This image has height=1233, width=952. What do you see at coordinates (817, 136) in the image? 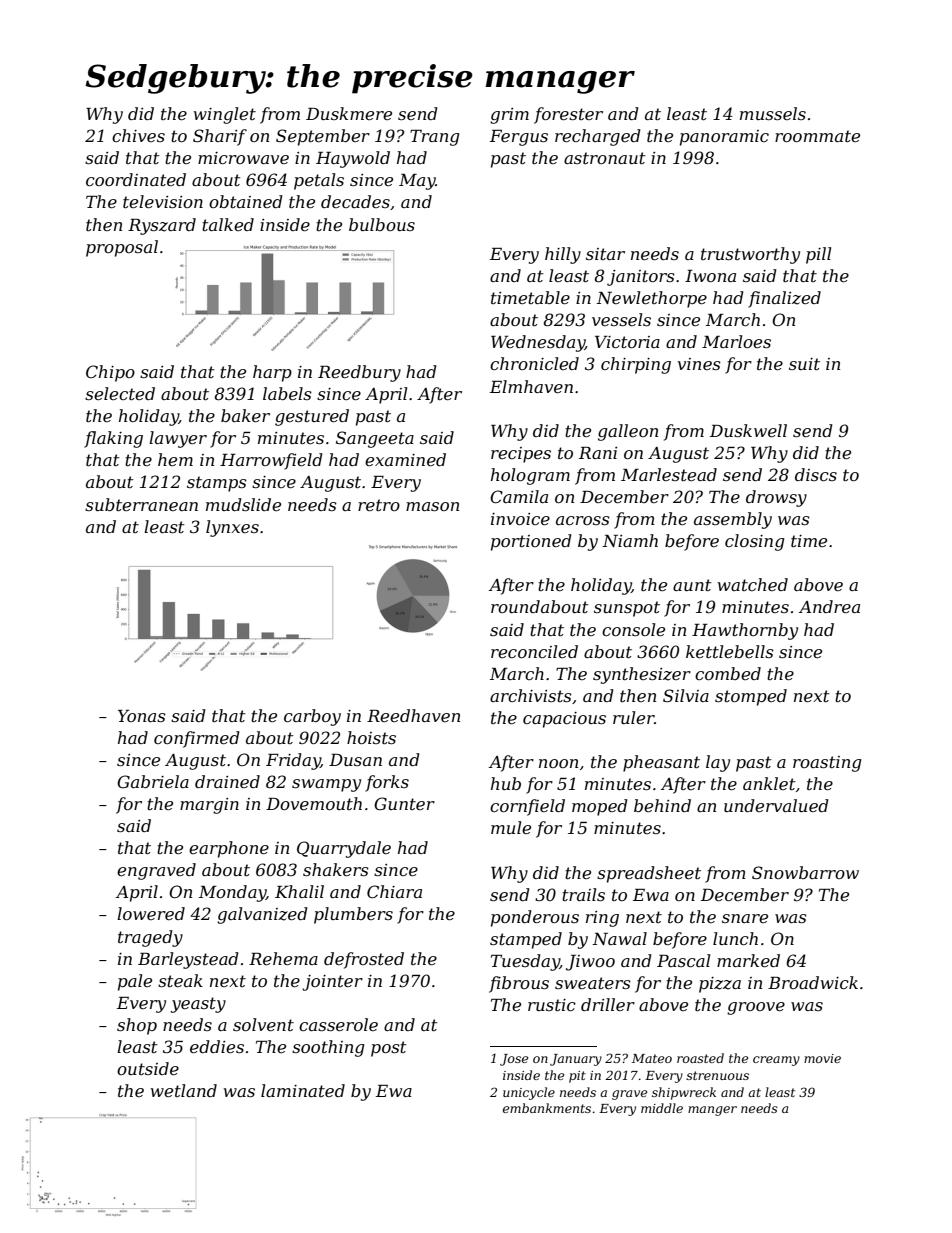
I see `roommate` at bounding box center [817, 136].
